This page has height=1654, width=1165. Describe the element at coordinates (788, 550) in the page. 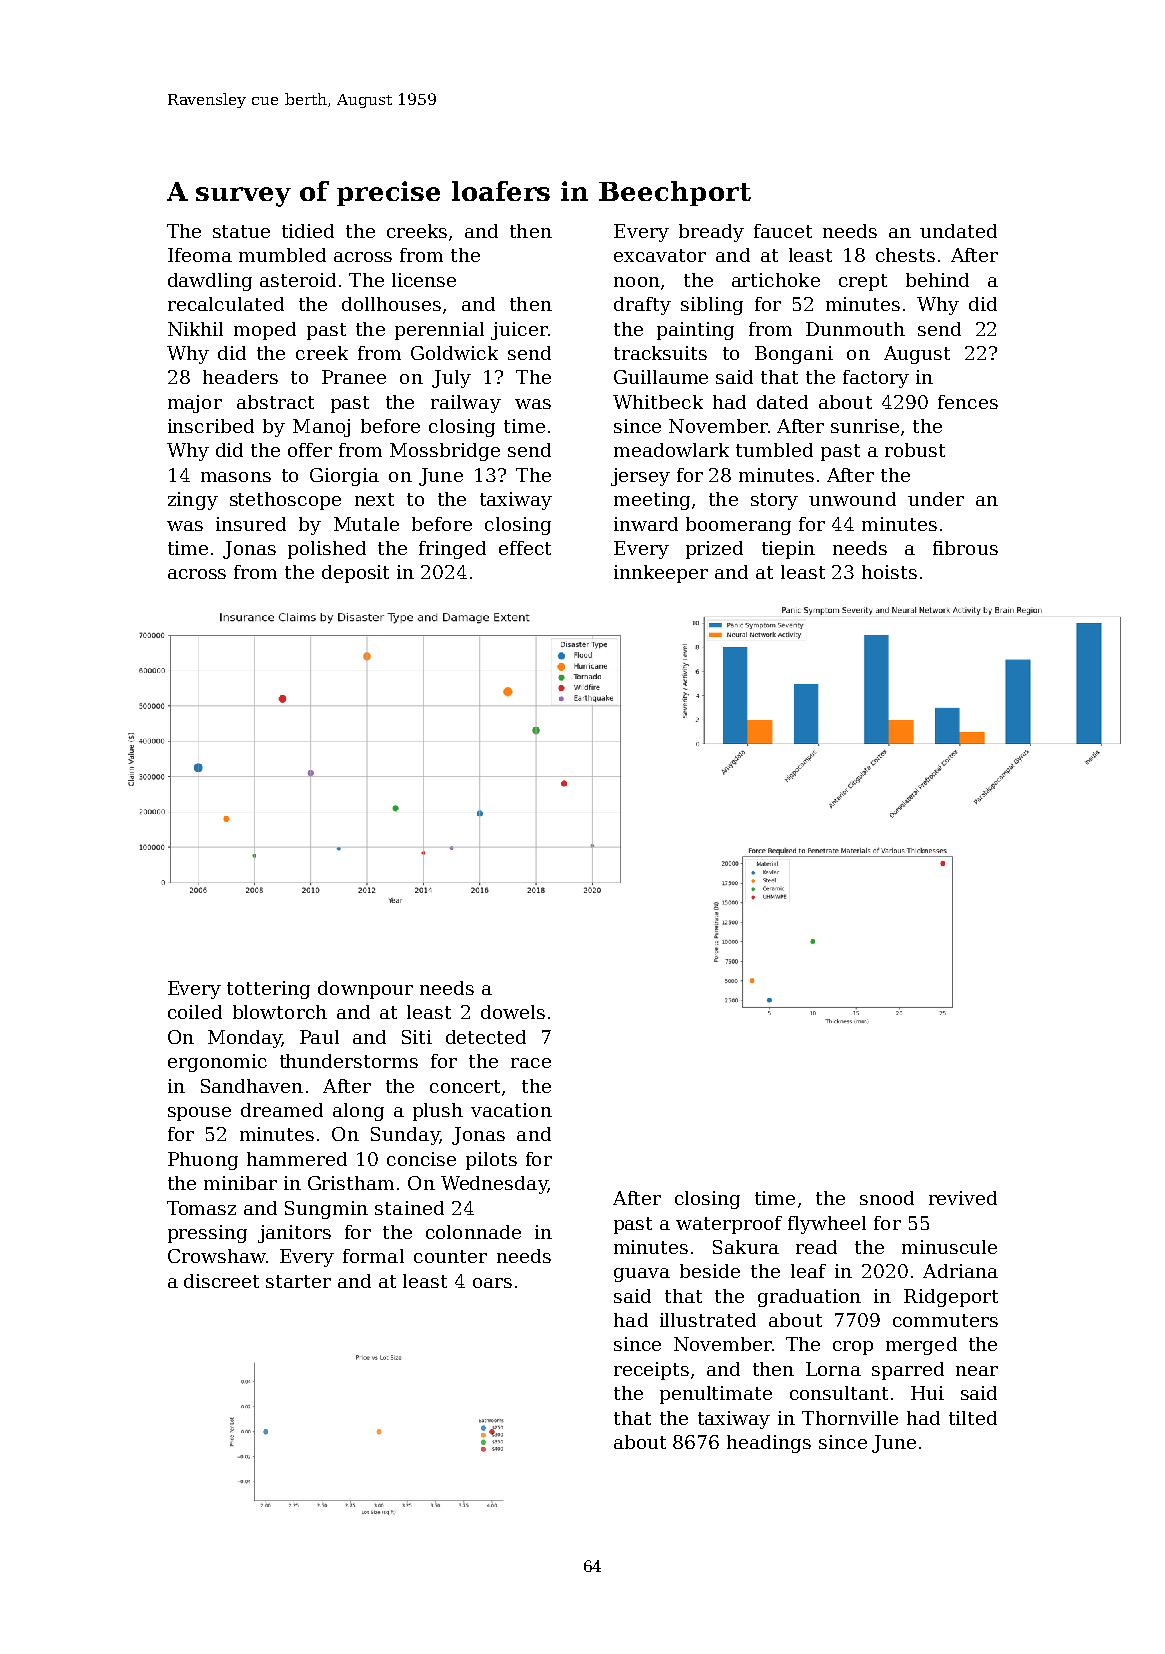

I see `tiepin` at that location.
